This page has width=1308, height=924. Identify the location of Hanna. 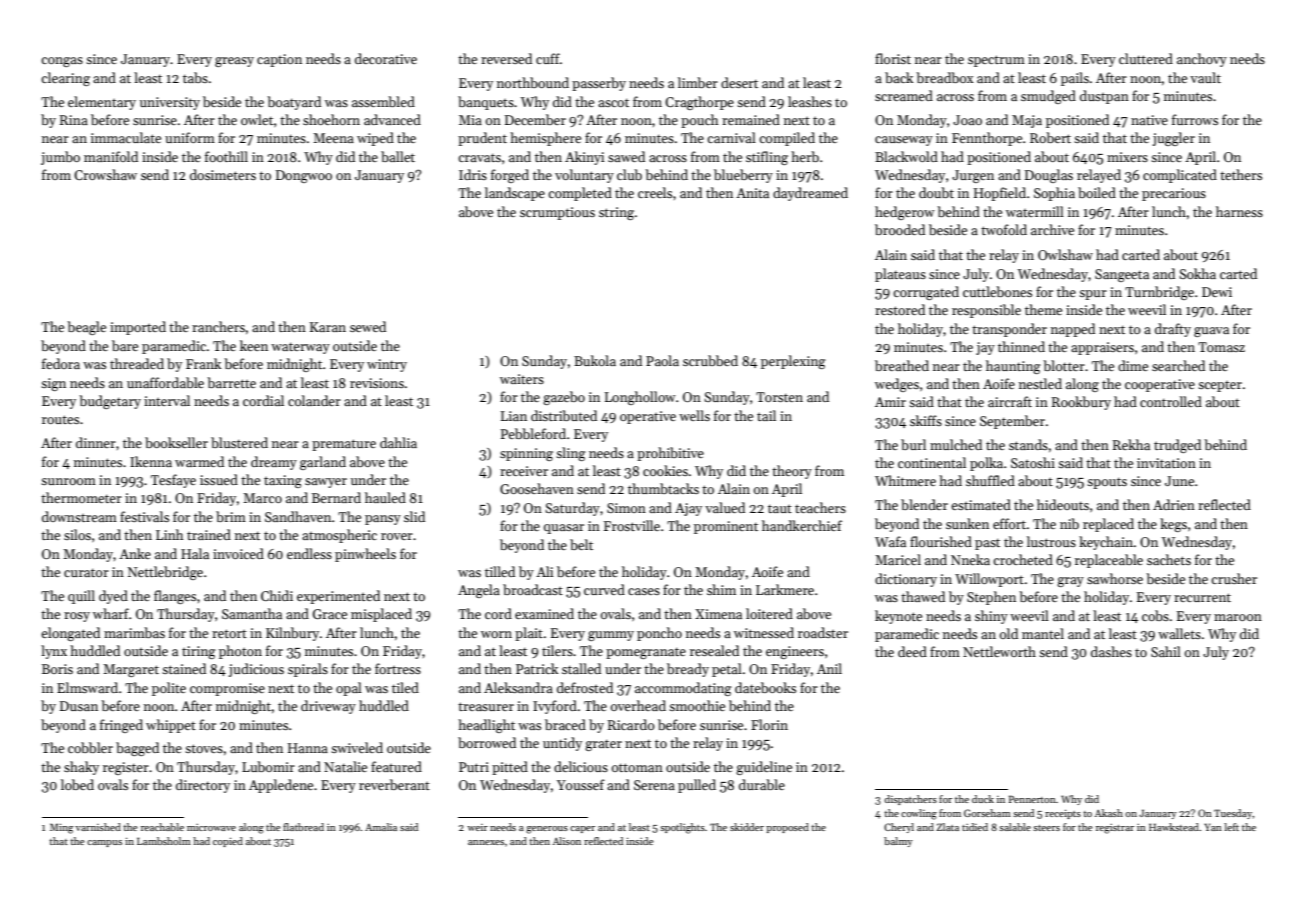
(308, 748).
